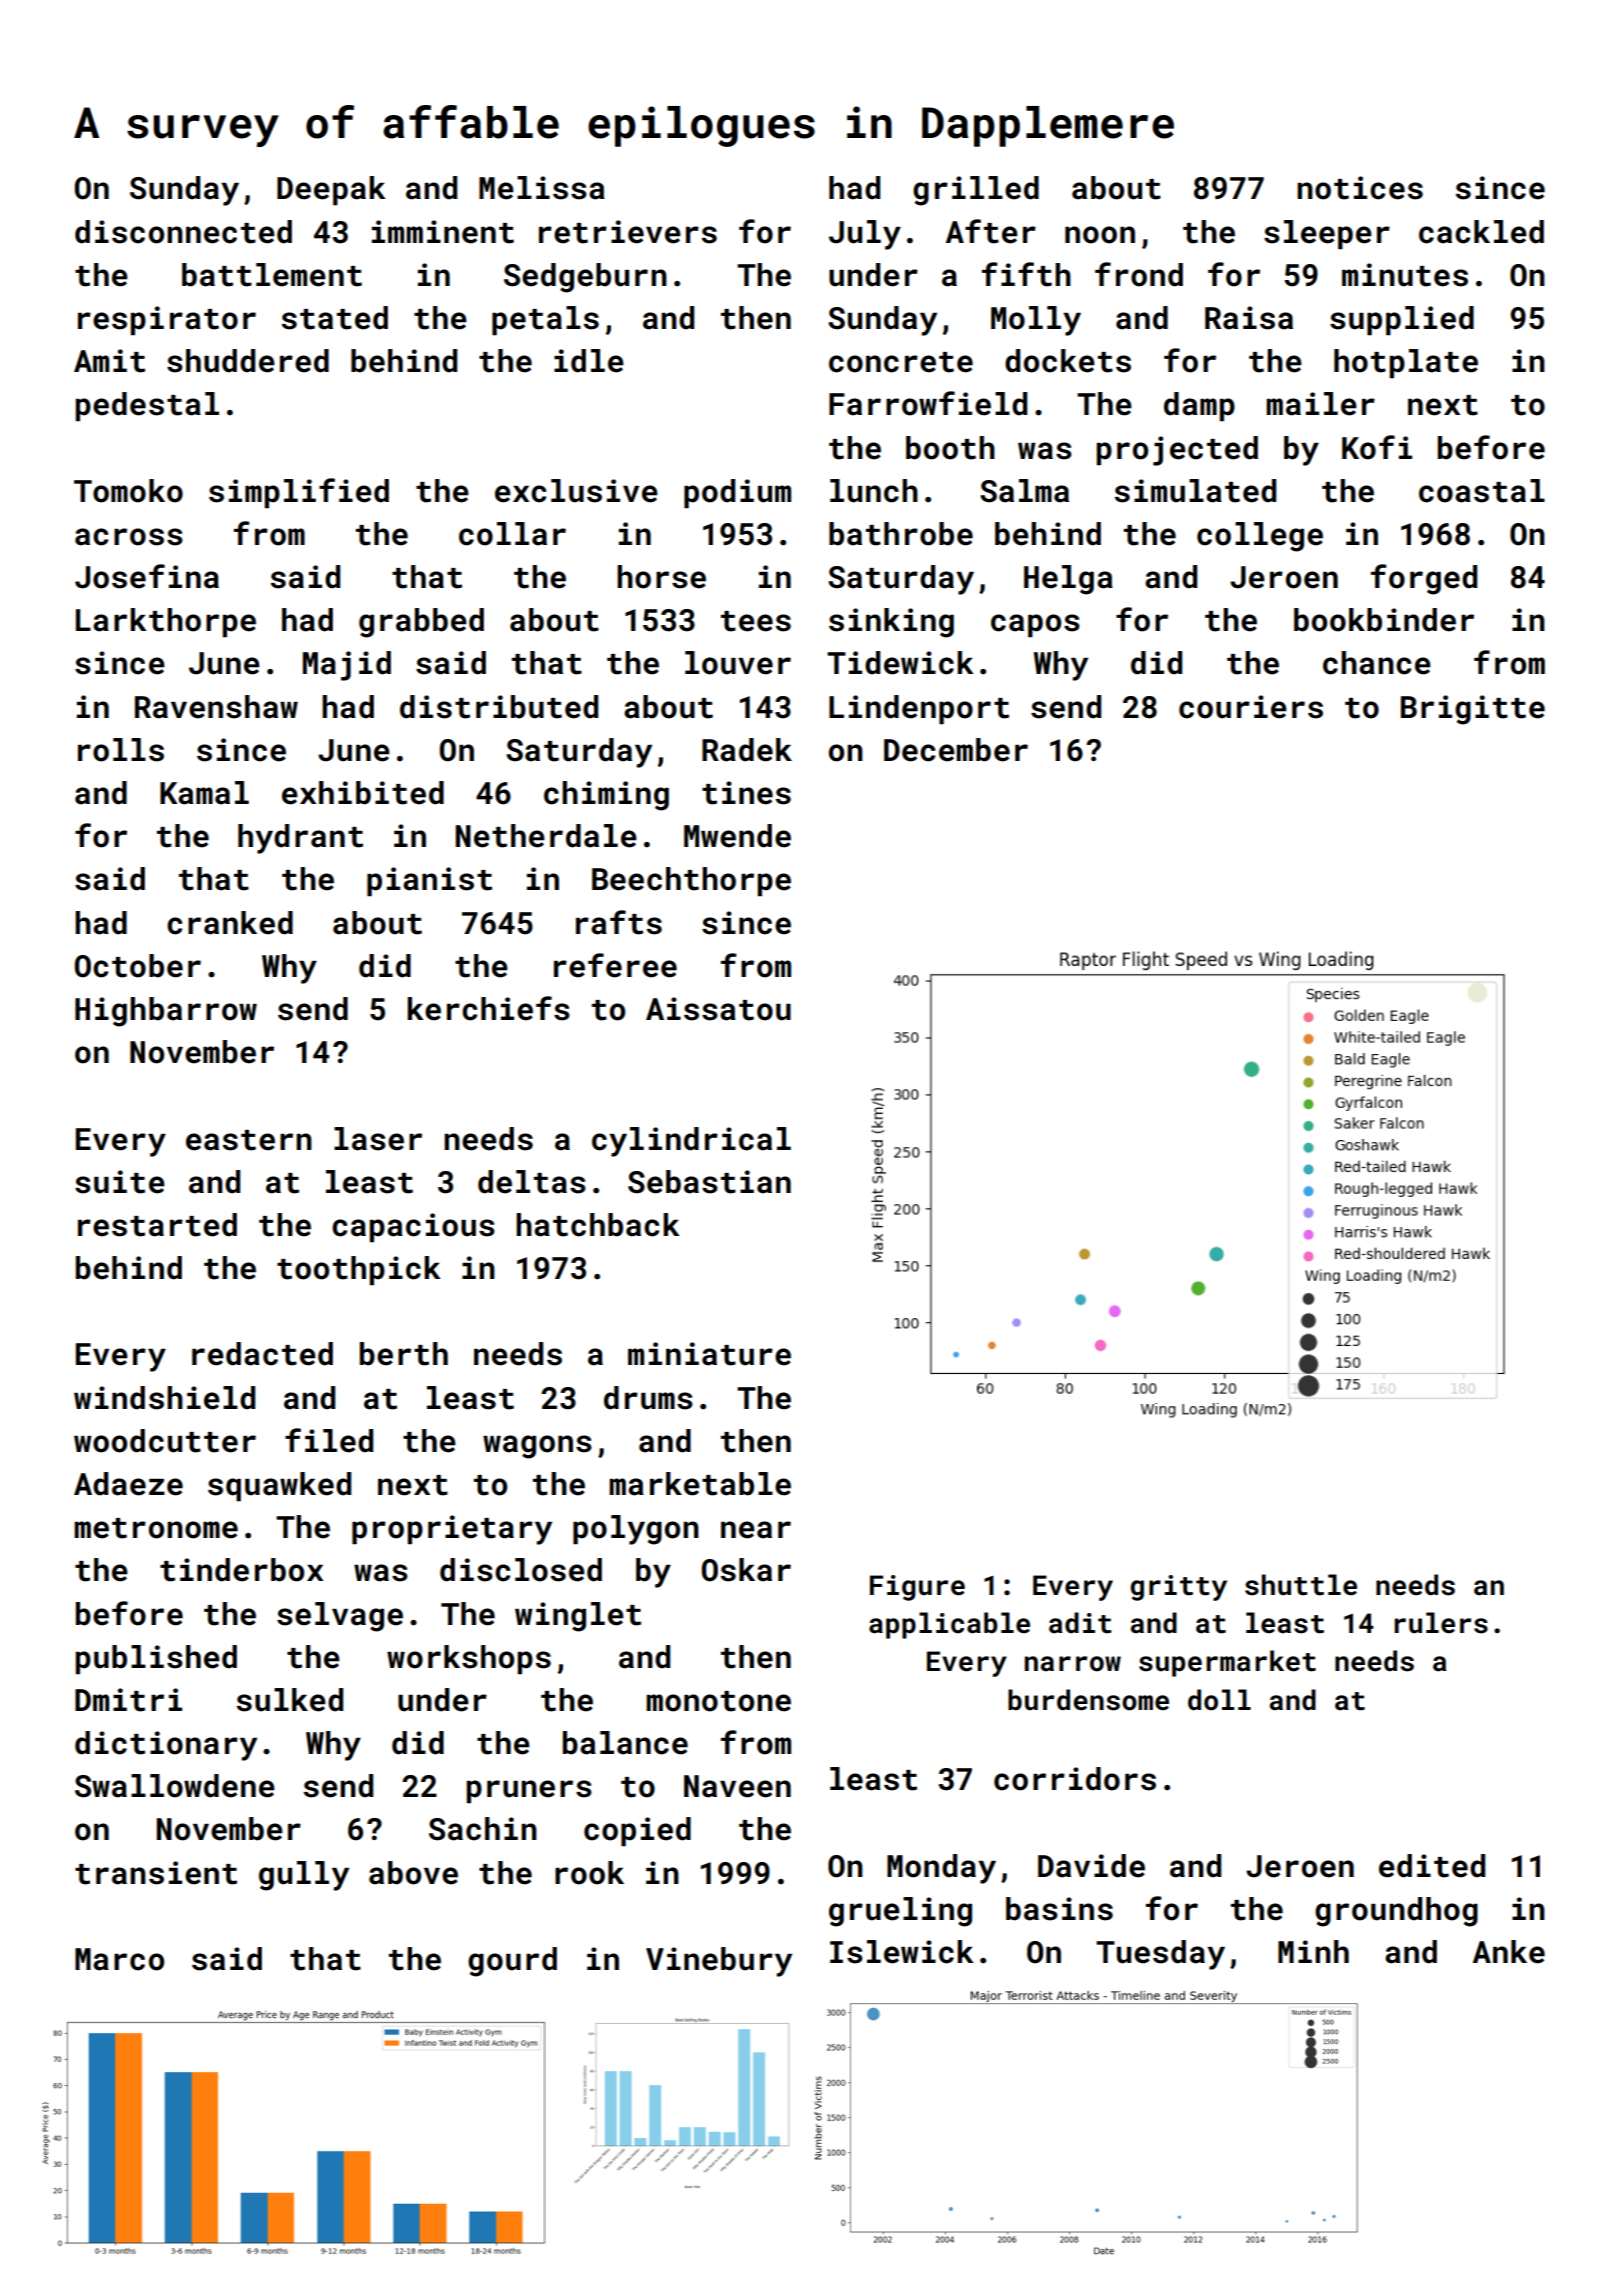 The width and height of the screenshot is (1620, 2292). Describe the element at coordinates (1424, 579) in the screenshot. I see `forged` at that location.
